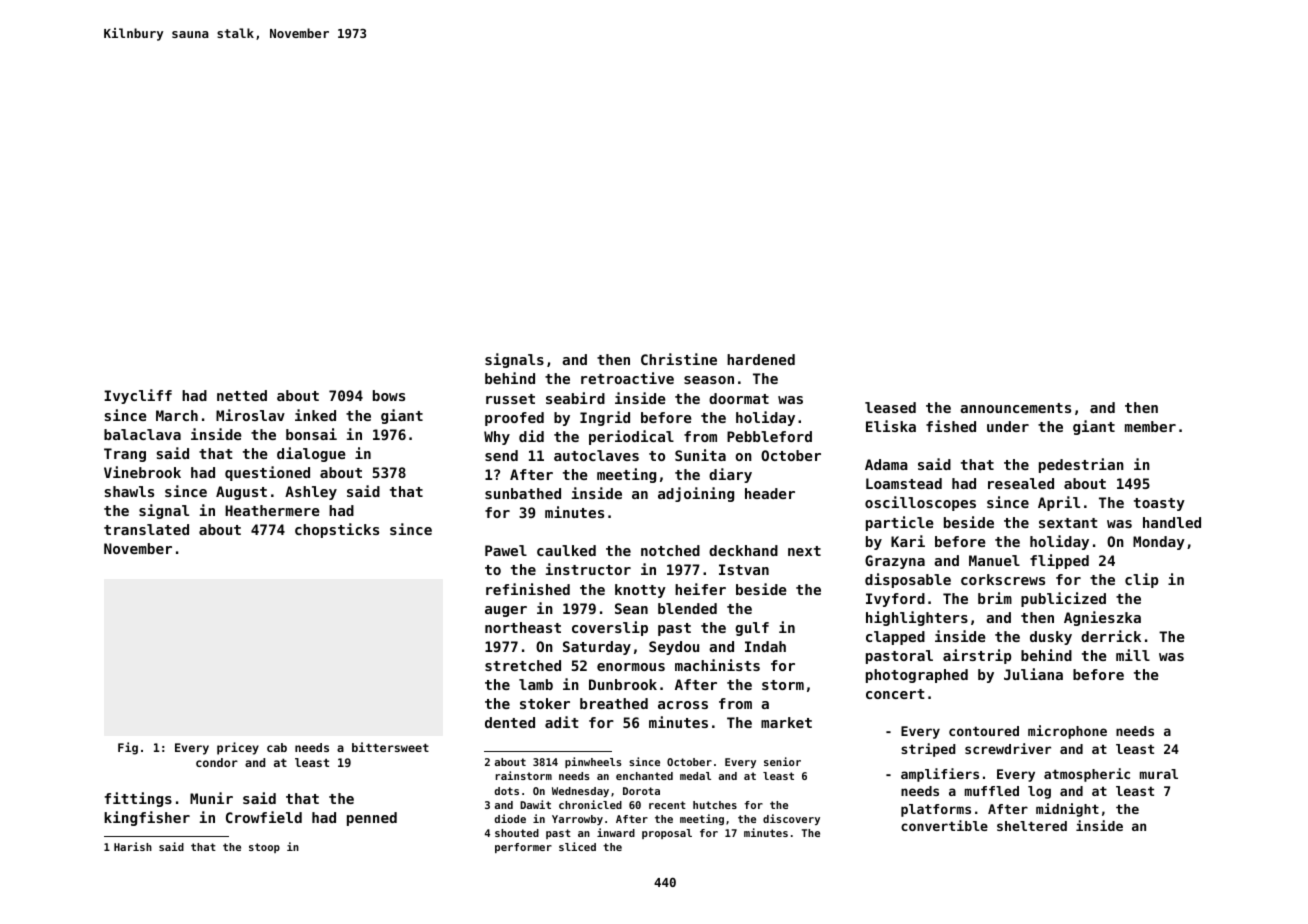 The height and width of the page is (924, 1308). What do you see at coordinates (146, 529) in the page?
I see `translated` at bounding box center [146, 529].
